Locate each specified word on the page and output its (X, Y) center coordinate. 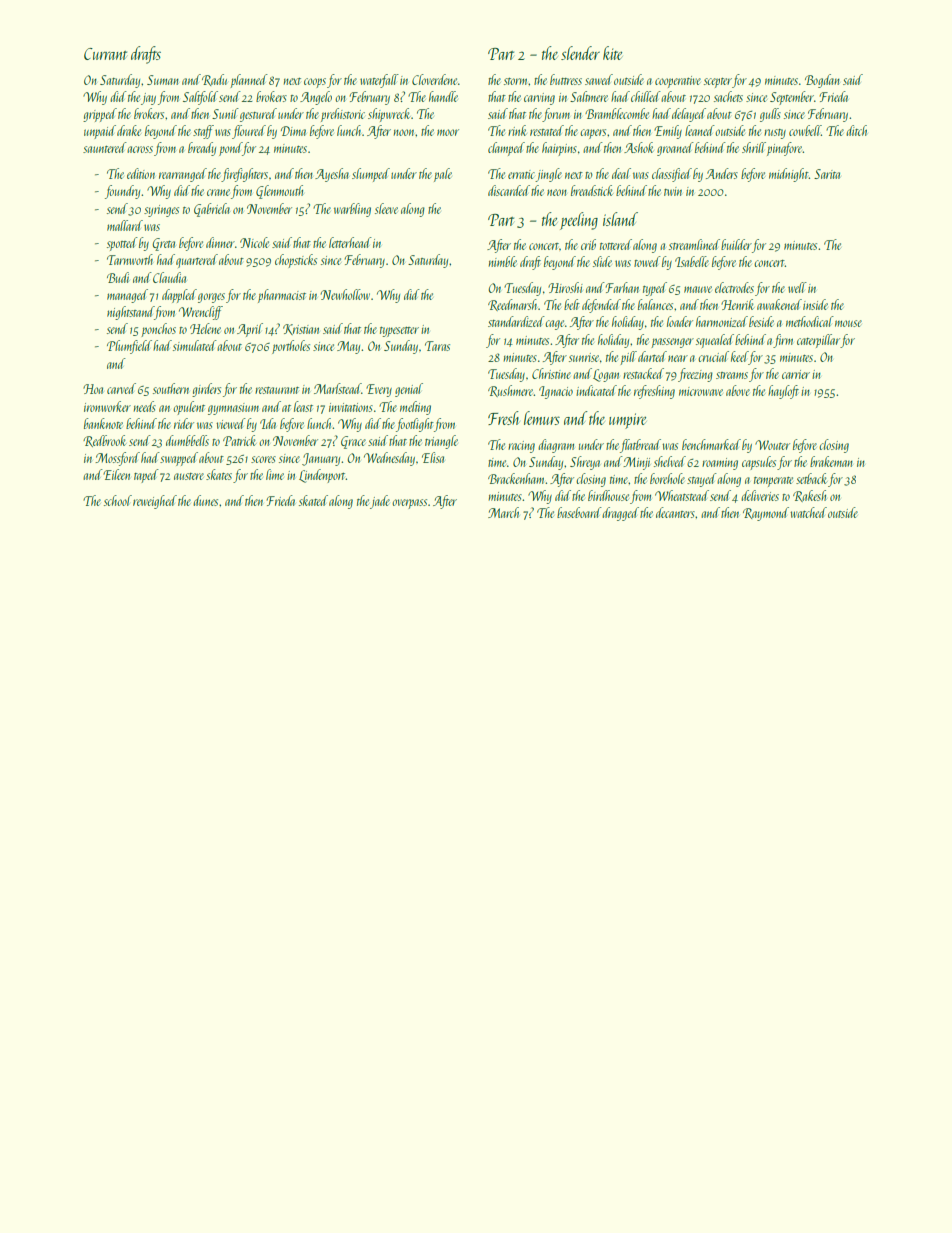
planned (249, 81)
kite (612, 53)
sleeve (386, 208)
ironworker (107, 406)
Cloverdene (434, 79)
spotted (122, 244)
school (118, 500)
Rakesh (809, 496)
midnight (789, 175)
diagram (556, 446)
